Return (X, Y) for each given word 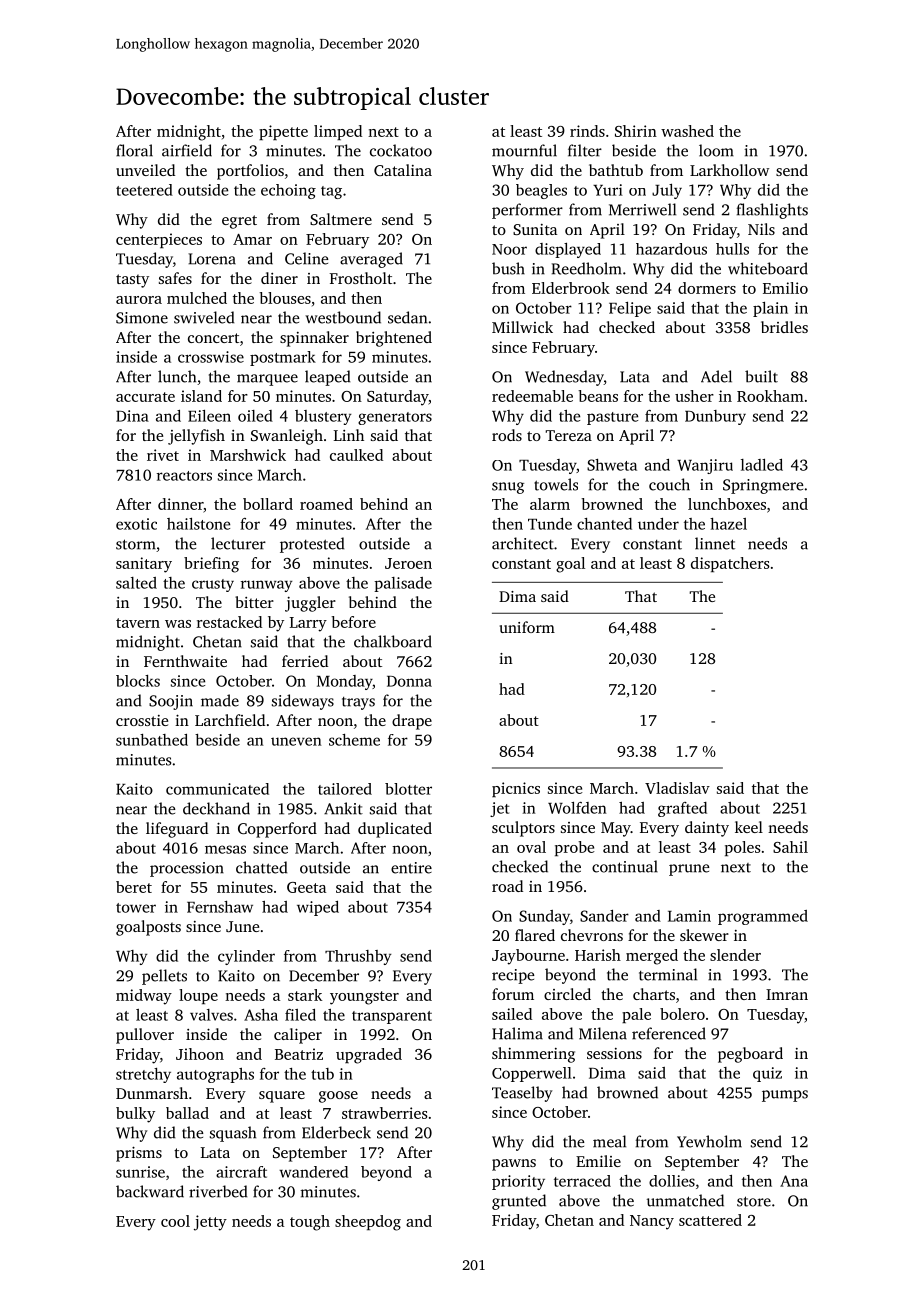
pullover (145, 1036)
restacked (229, 622)
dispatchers (730, 564)
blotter (408, 789)
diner (279, 278)
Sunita (535, 229)
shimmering (533, 1055)
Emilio (785, 288)
